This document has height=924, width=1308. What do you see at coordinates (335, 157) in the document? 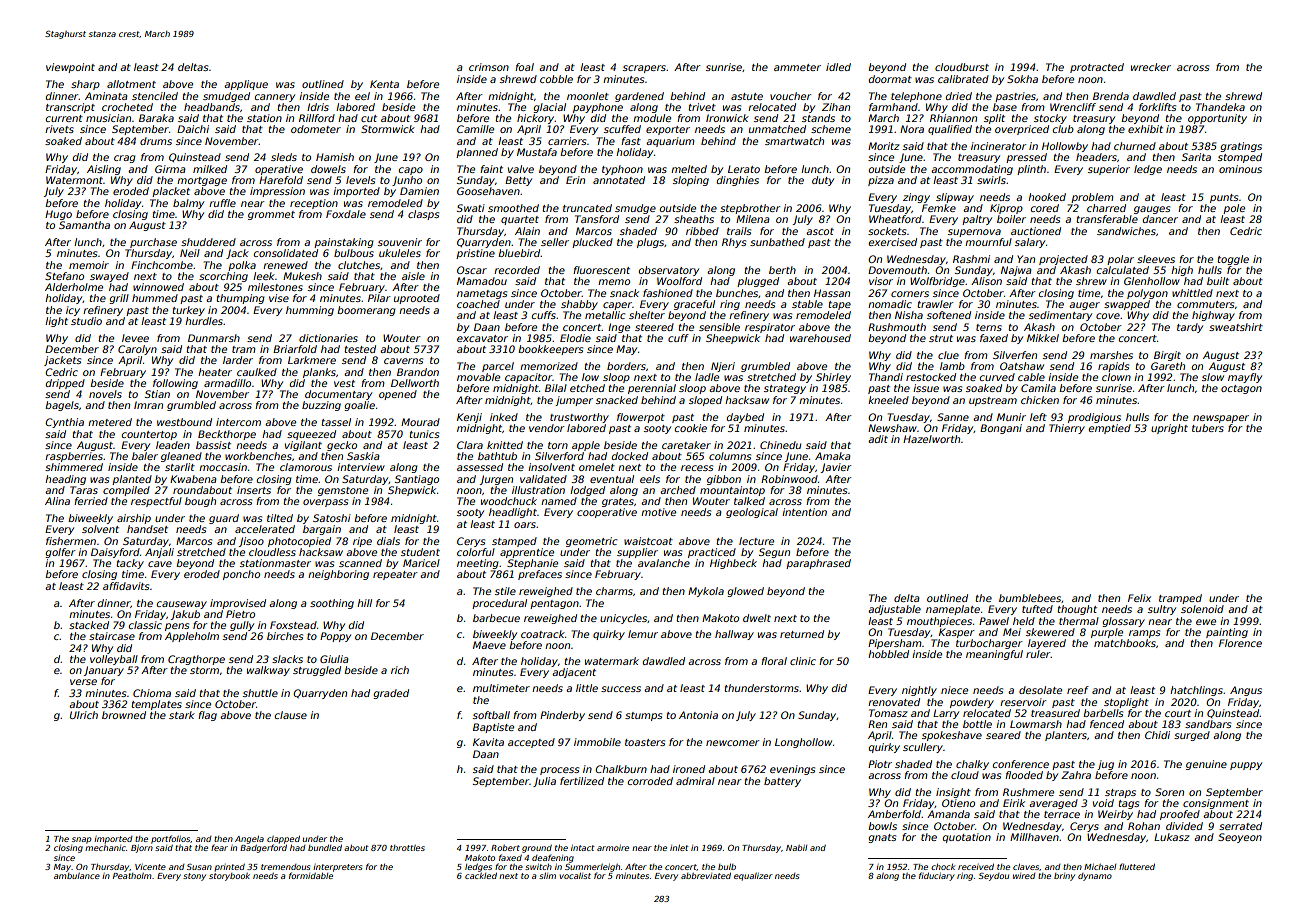
I see `Hamish` at bounding box center [335, 157].
